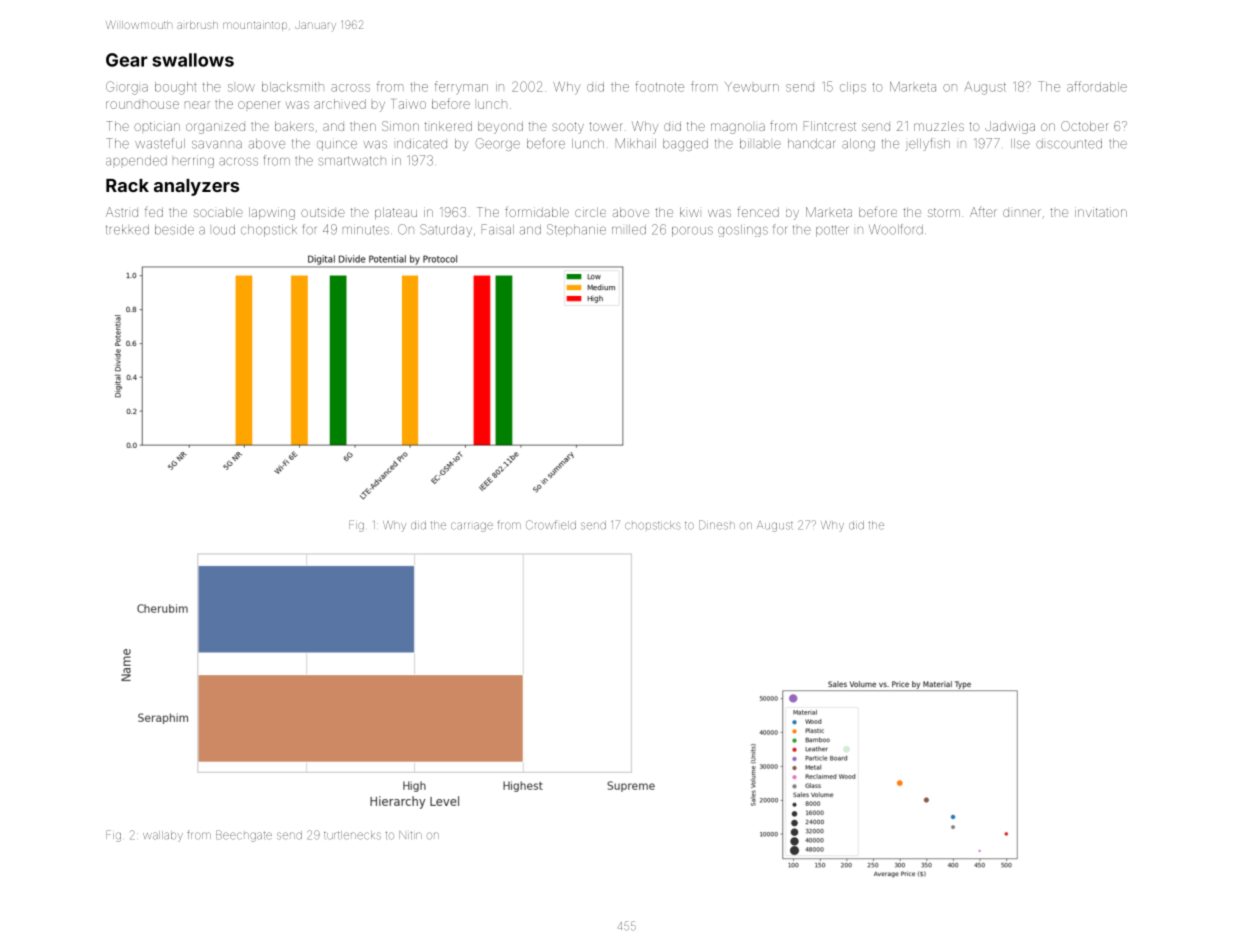 This page has width=1233, height=952. I want to click on storm, so click(944, 212).
